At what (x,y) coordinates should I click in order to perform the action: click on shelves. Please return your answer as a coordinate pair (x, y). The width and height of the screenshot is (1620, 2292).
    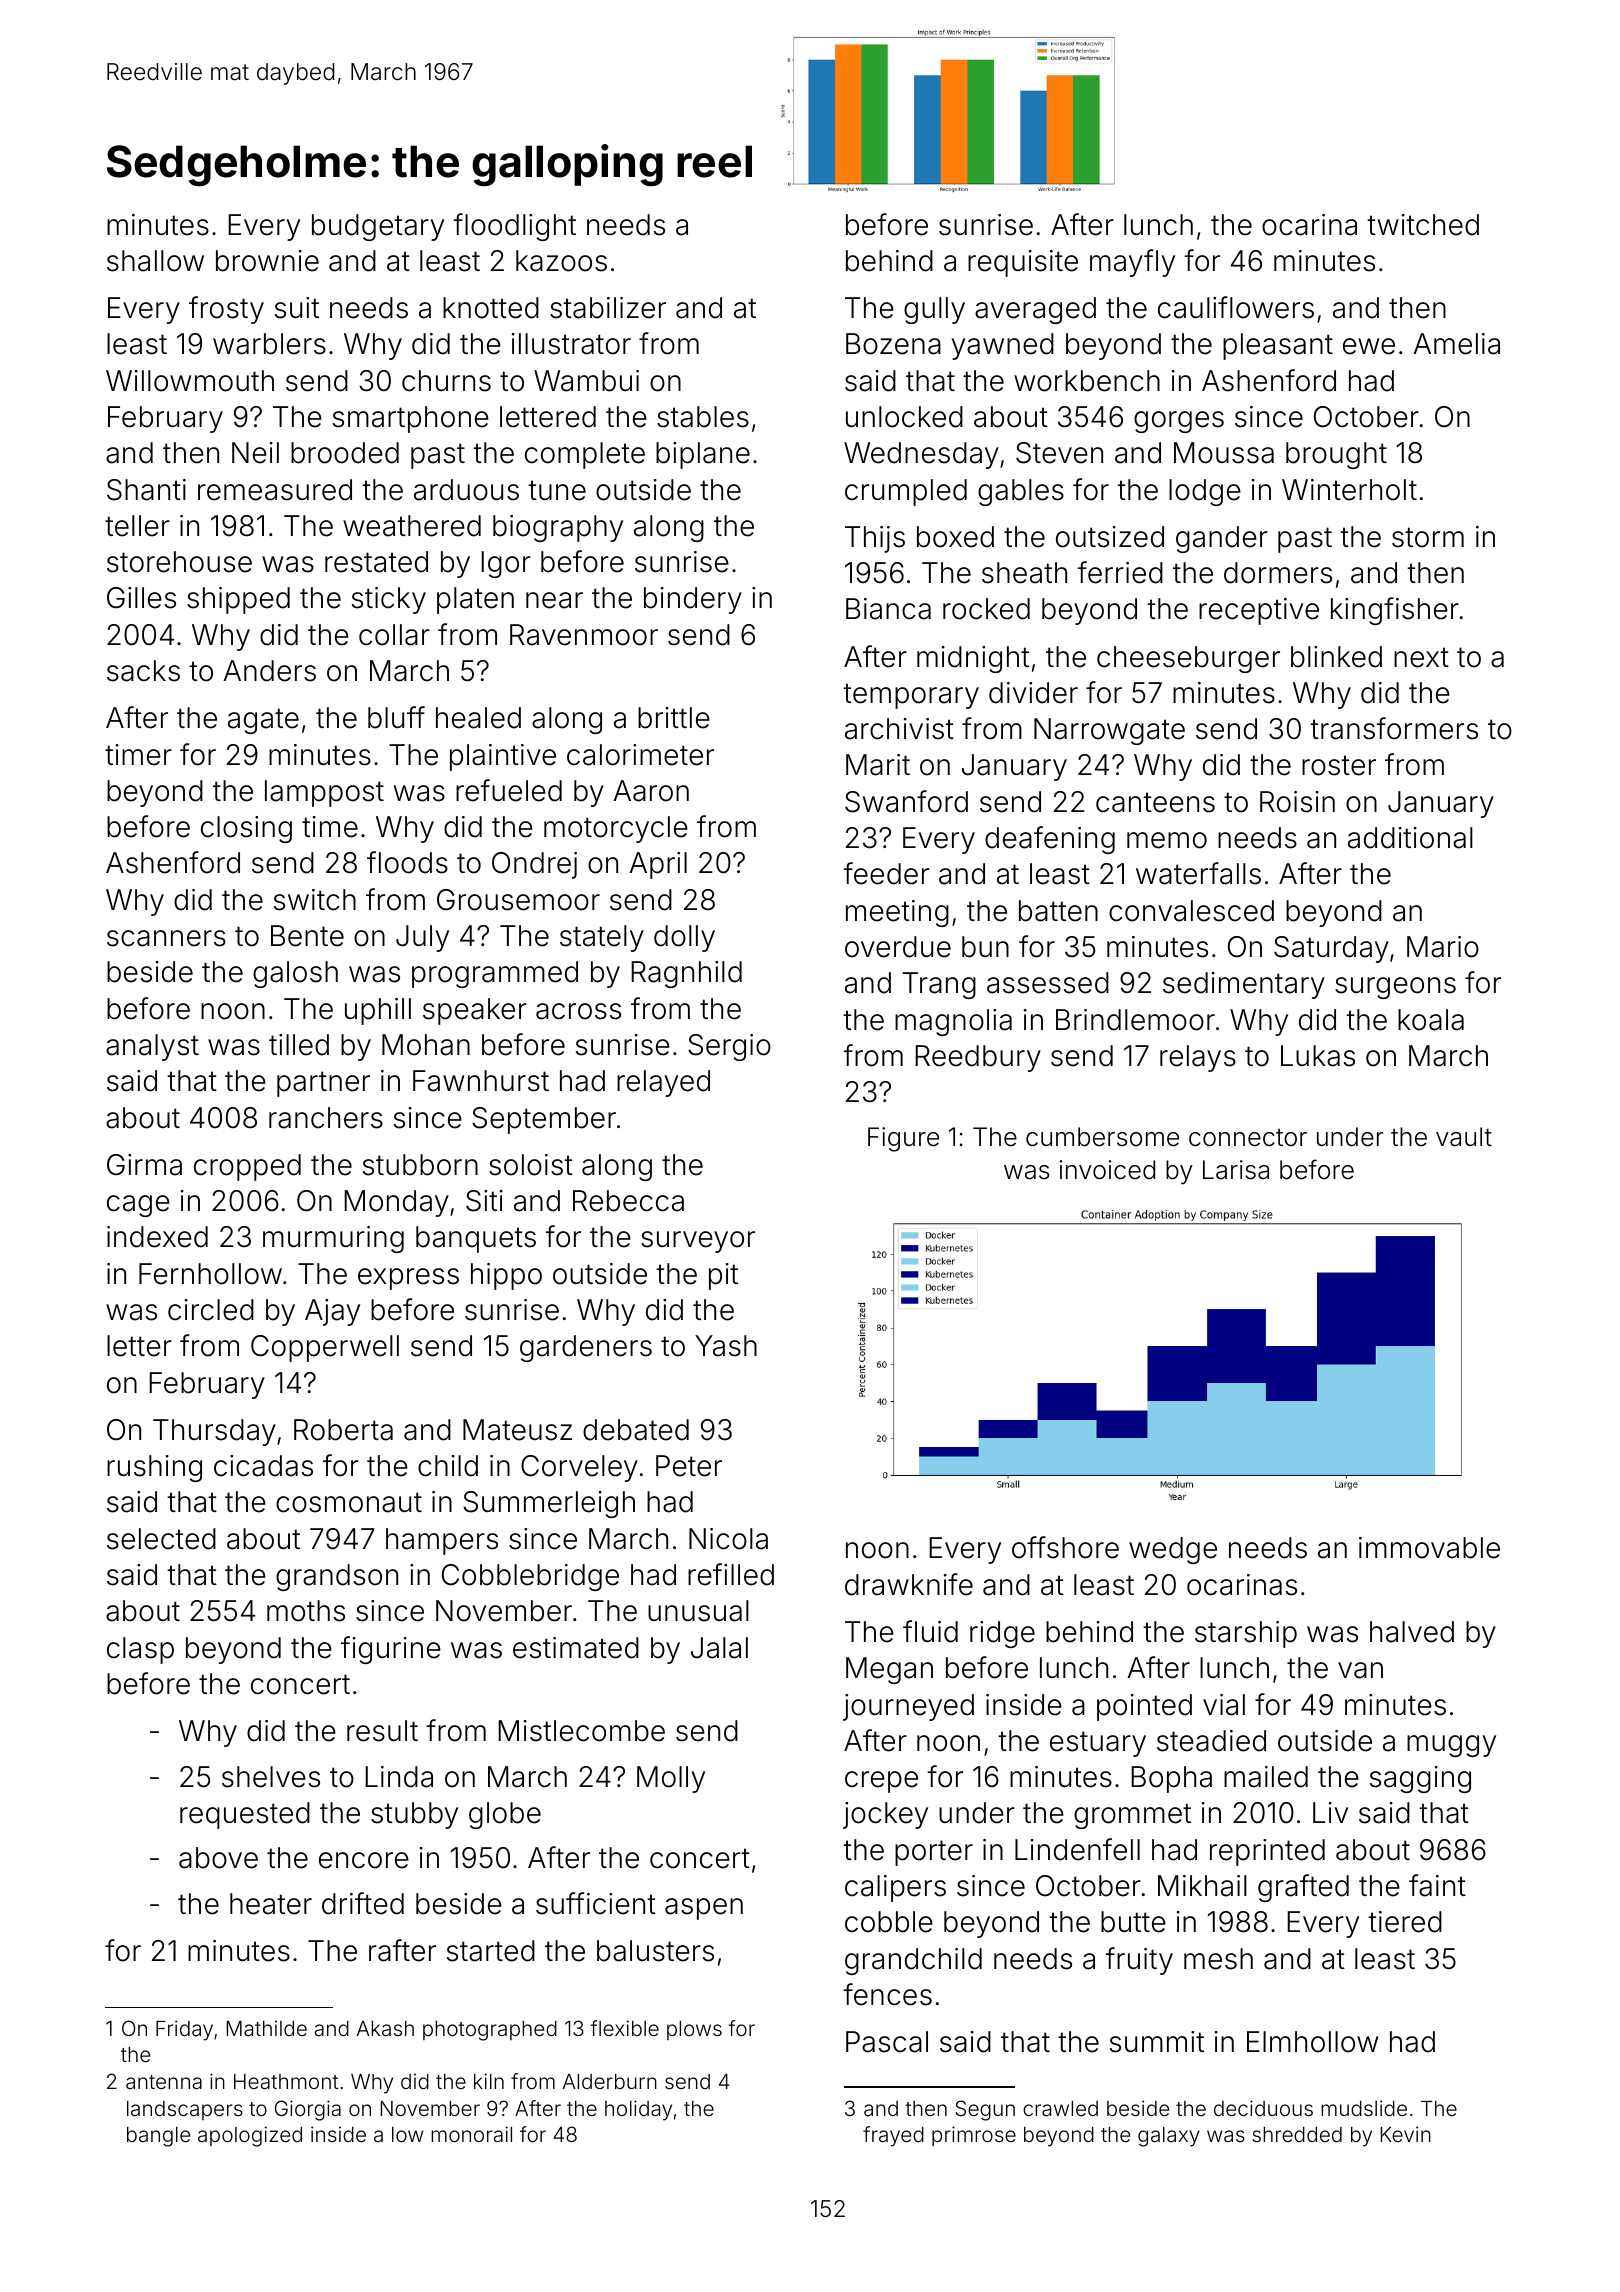
    Looking at the image, I should click on (271, 1777).
